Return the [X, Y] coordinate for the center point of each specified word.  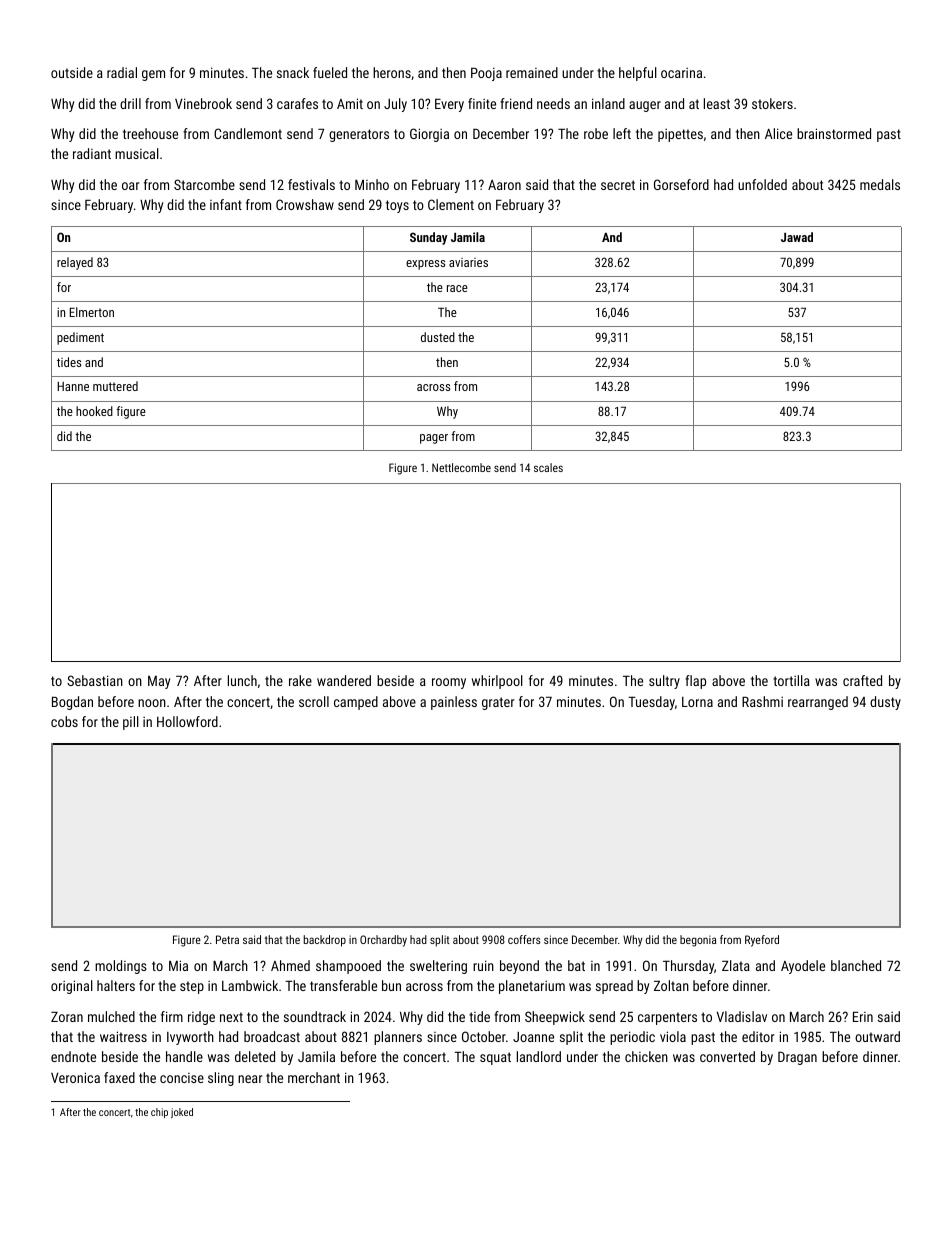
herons [392, 72]
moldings [121, 967]
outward [877, 1036]
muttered [115, 386]
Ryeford [762, 941]
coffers [524, 939]
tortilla [791, 680]
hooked [94, 411]
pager [434, 439]
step [192, 987]
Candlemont [248, 133]
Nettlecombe [461, 467]
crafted [862, 680]
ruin [483, 965]
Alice [778, 133]
